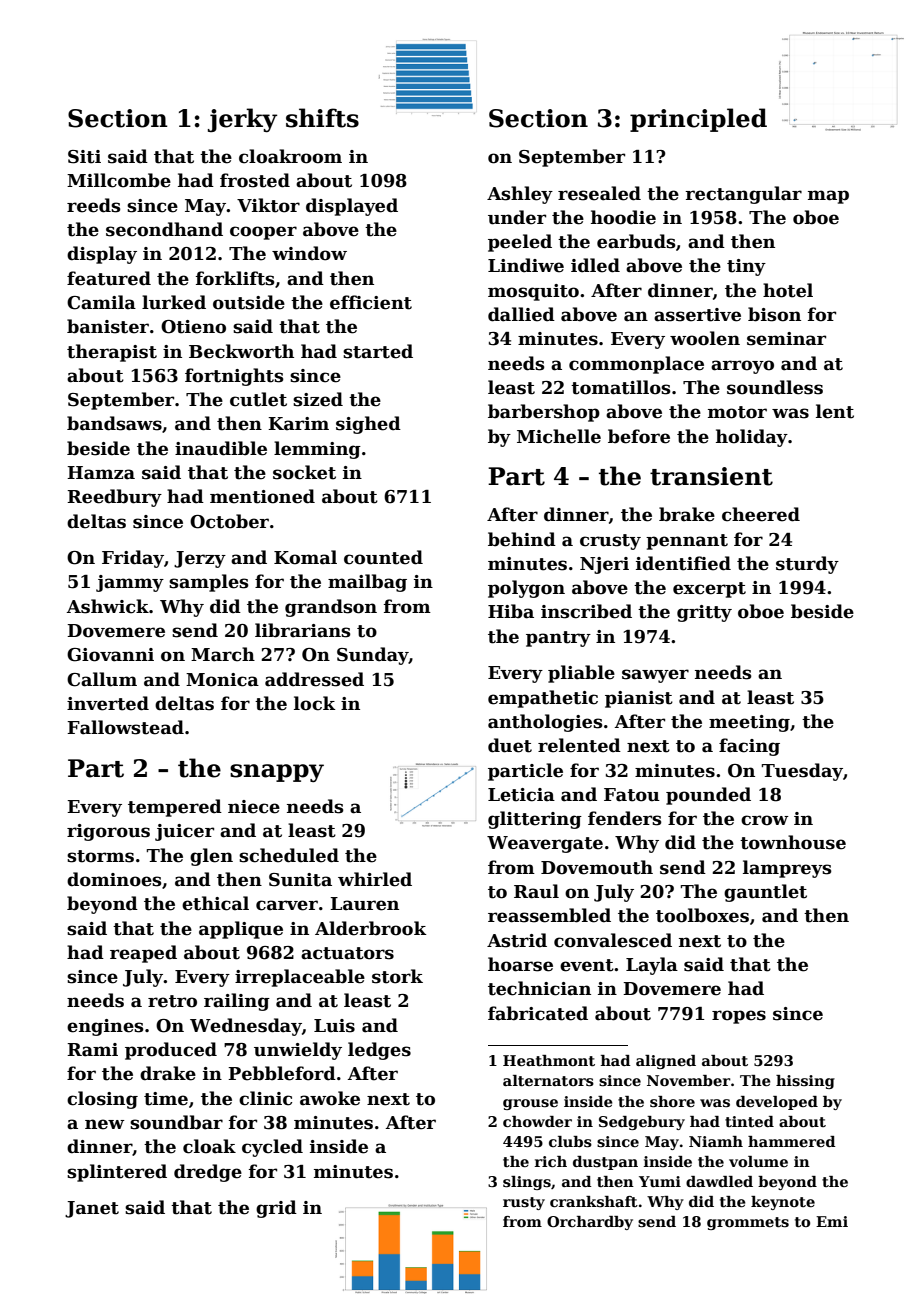 The image size is (924, 1314). I want to click on barbershop, so click(544, 413).
